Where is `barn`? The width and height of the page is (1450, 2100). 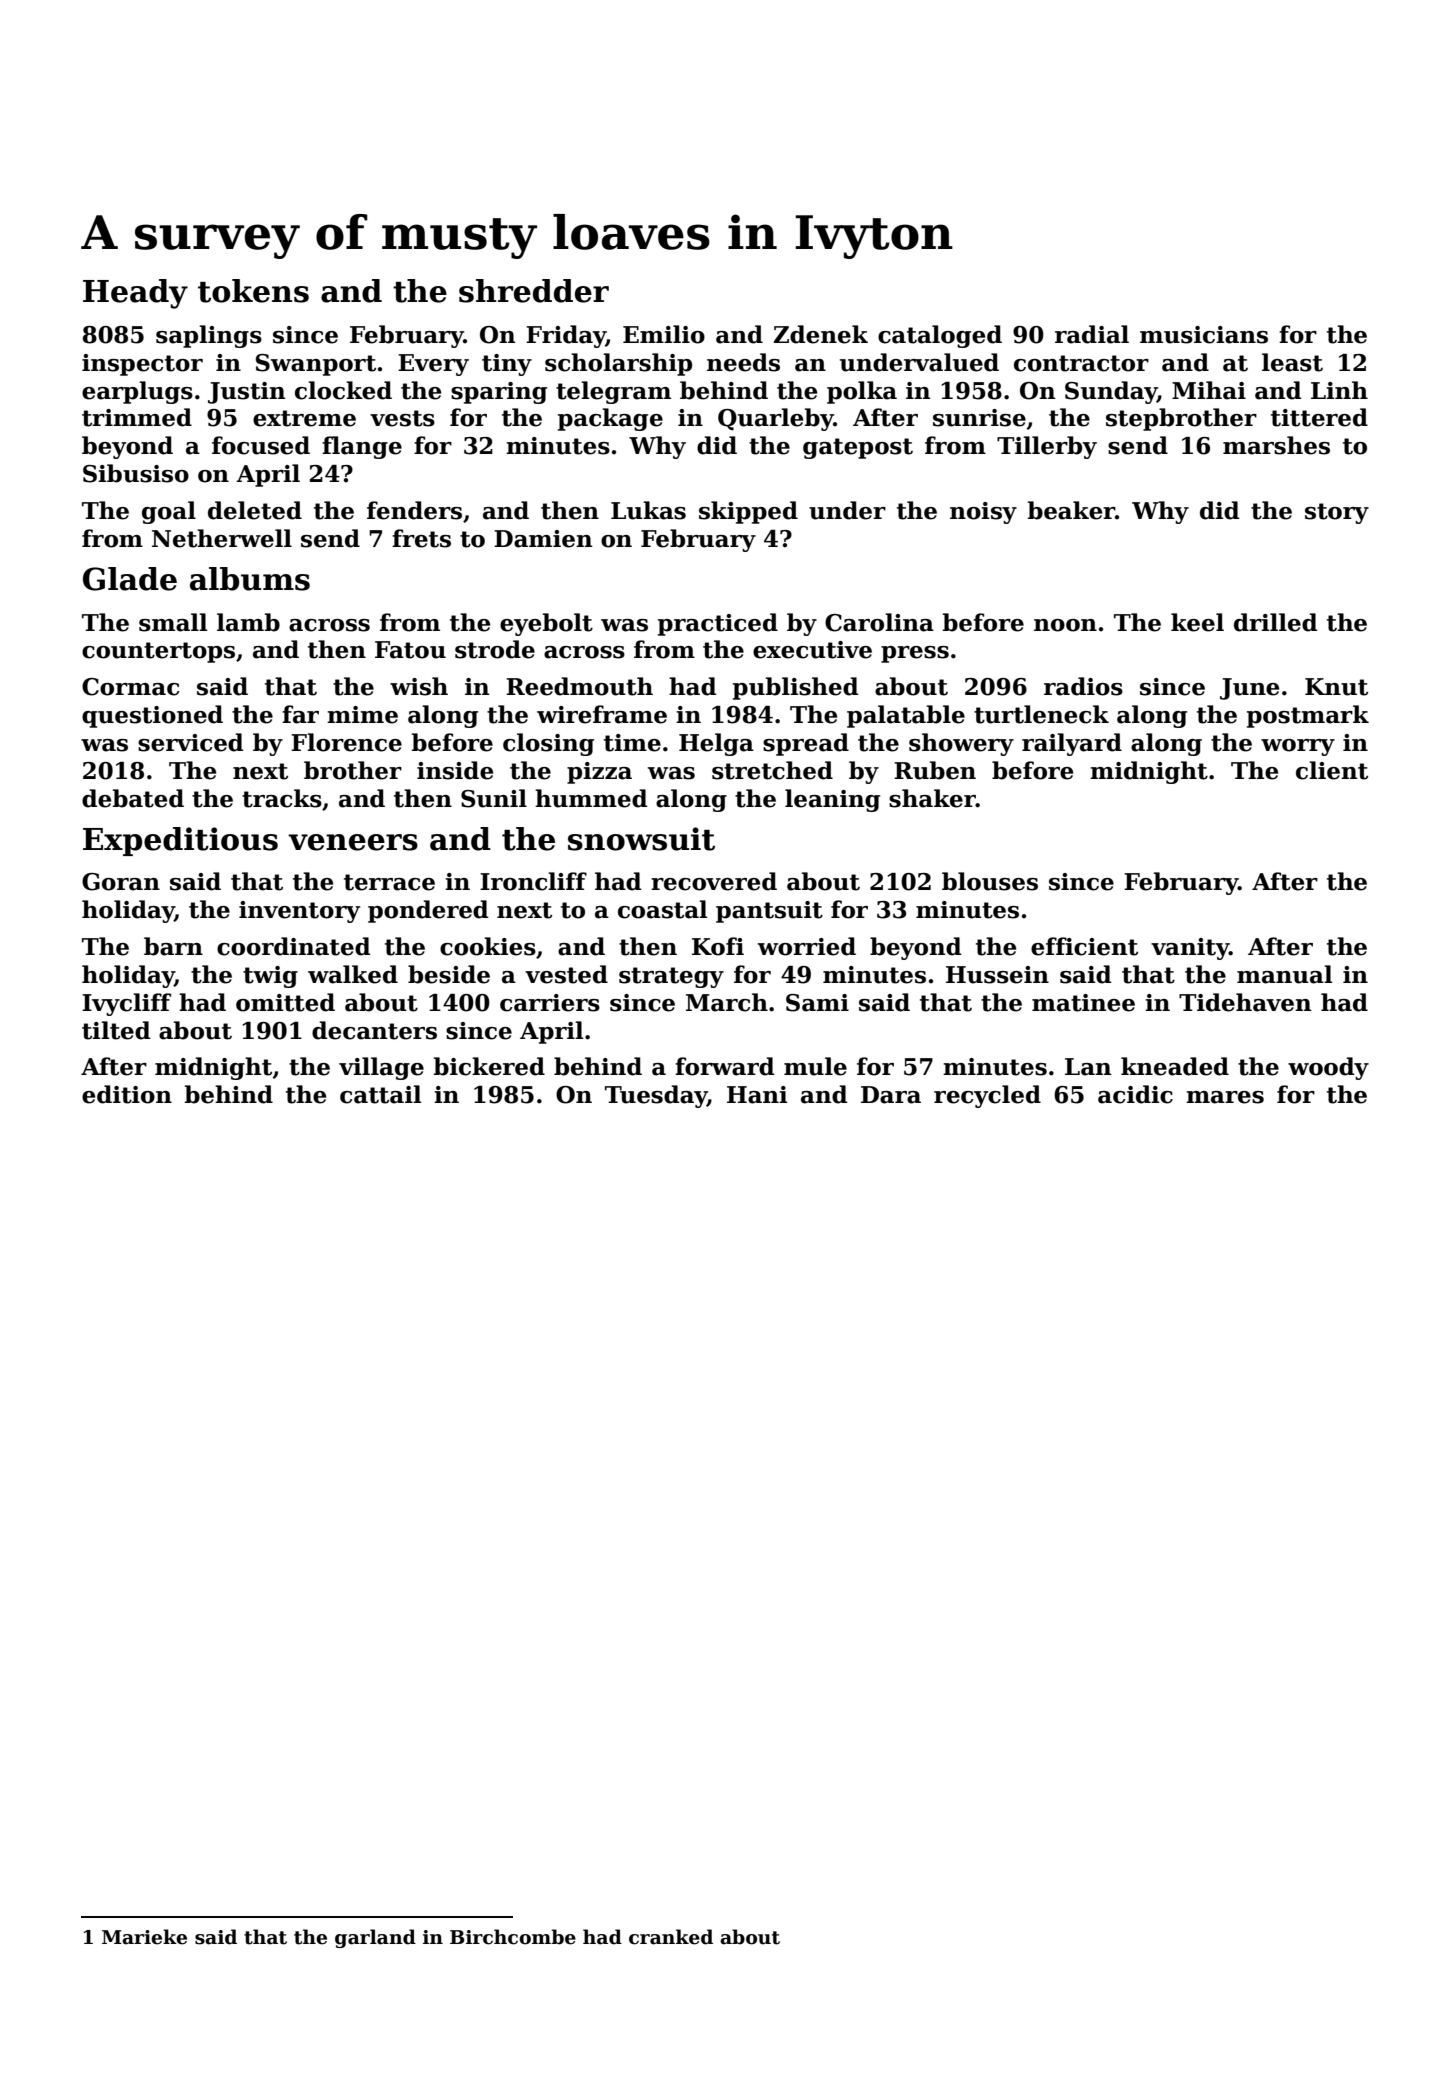
barn is located at coordinates (173, 946).
